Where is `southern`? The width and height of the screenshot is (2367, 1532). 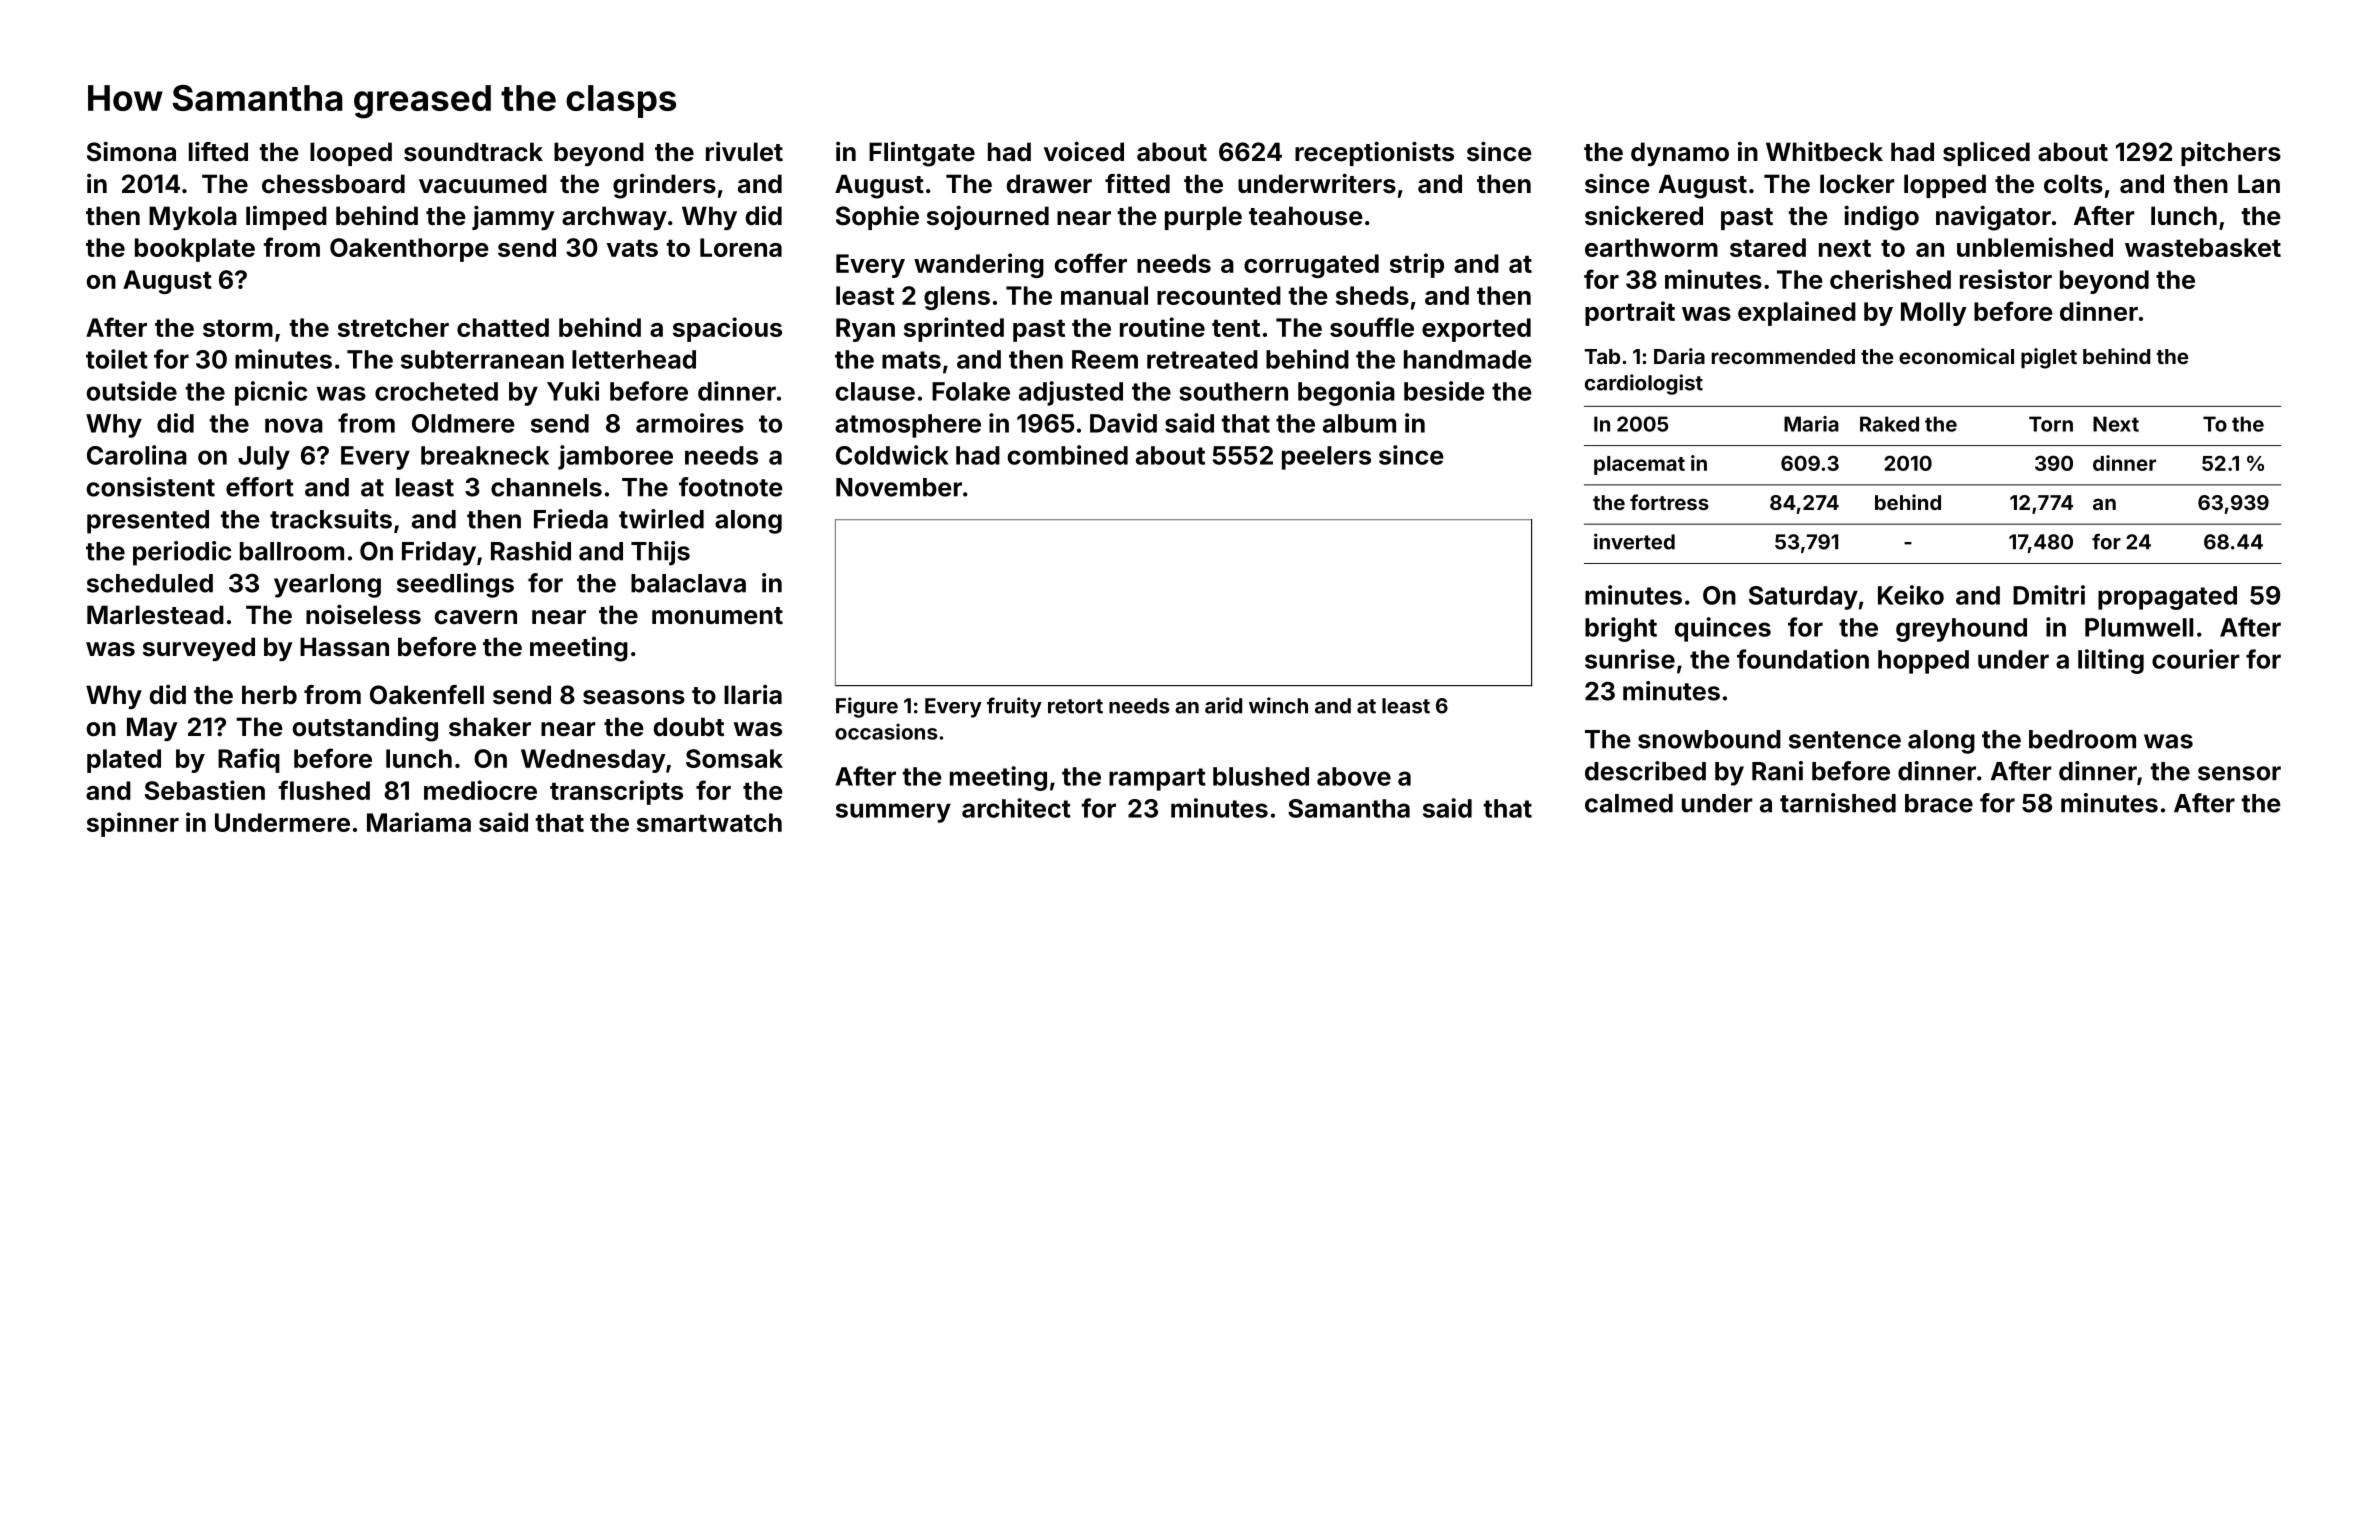 southern is located at coordinates (1233, 391).
